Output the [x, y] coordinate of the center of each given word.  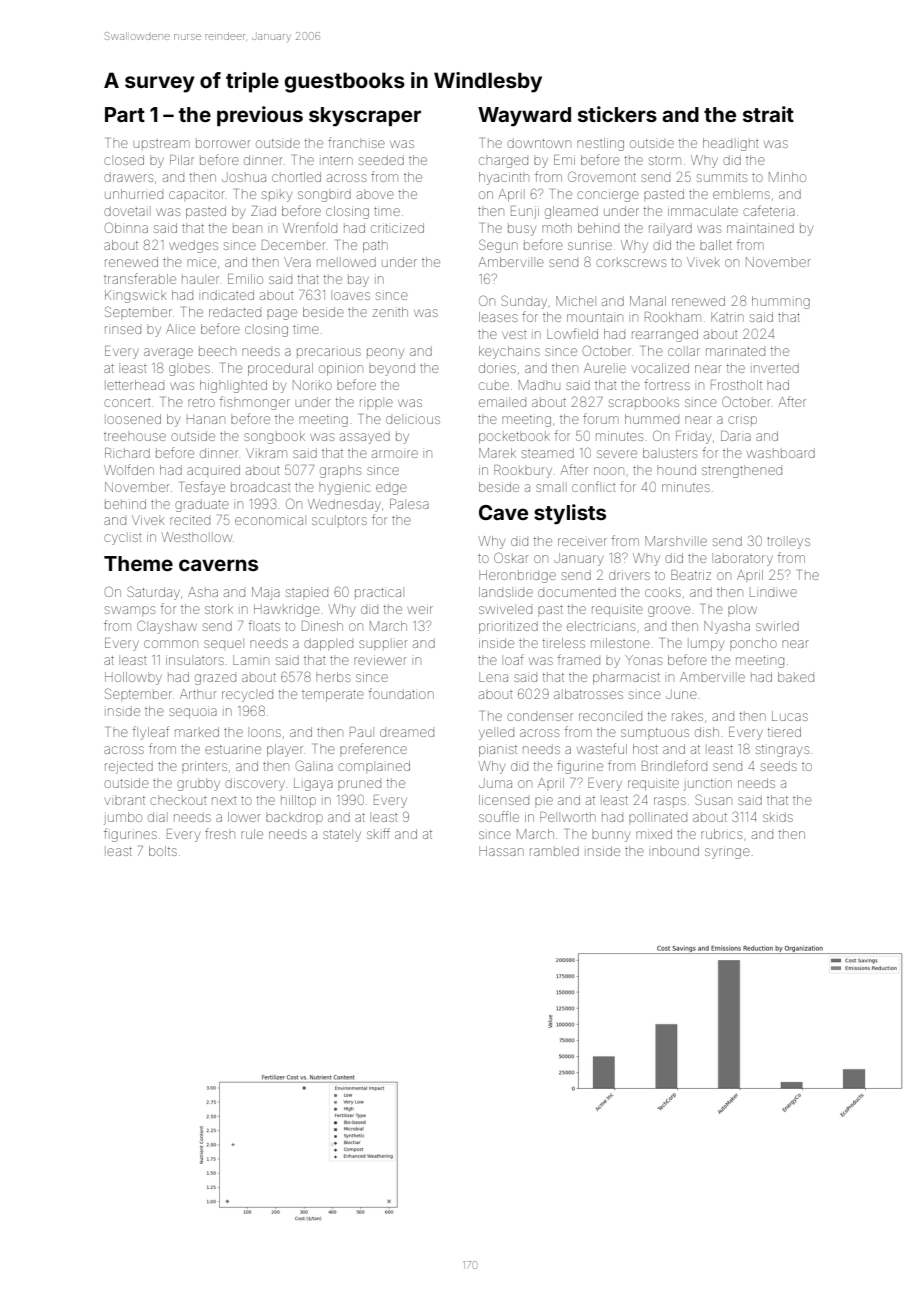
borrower [223, 144]
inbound [675, 851]
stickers [617, 114]
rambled [554, 851]
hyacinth [504, 178]
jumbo [123, 818]
